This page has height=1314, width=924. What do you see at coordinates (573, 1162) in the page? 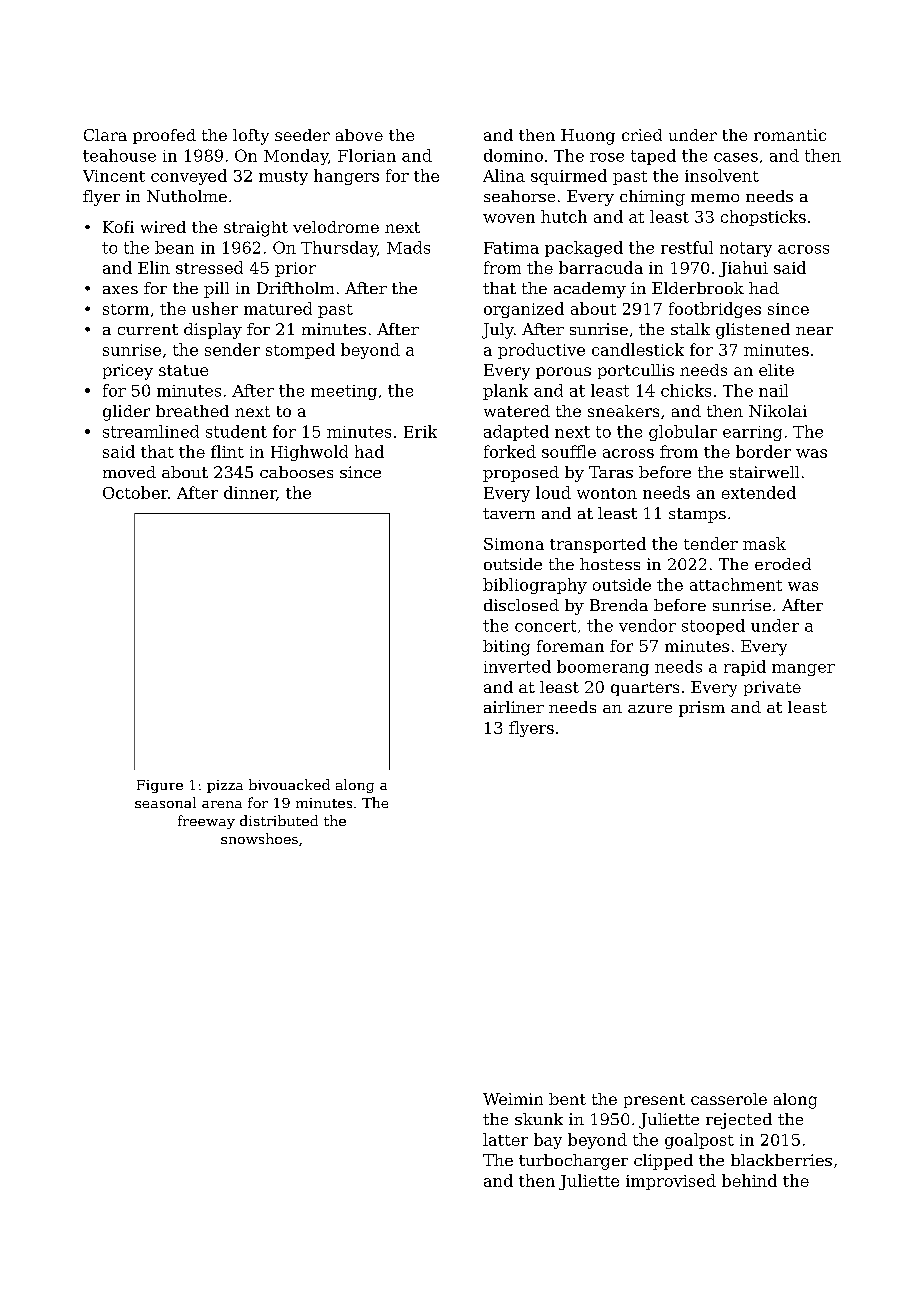
I see `turbocharger` at bounding box center [573, 1162].
